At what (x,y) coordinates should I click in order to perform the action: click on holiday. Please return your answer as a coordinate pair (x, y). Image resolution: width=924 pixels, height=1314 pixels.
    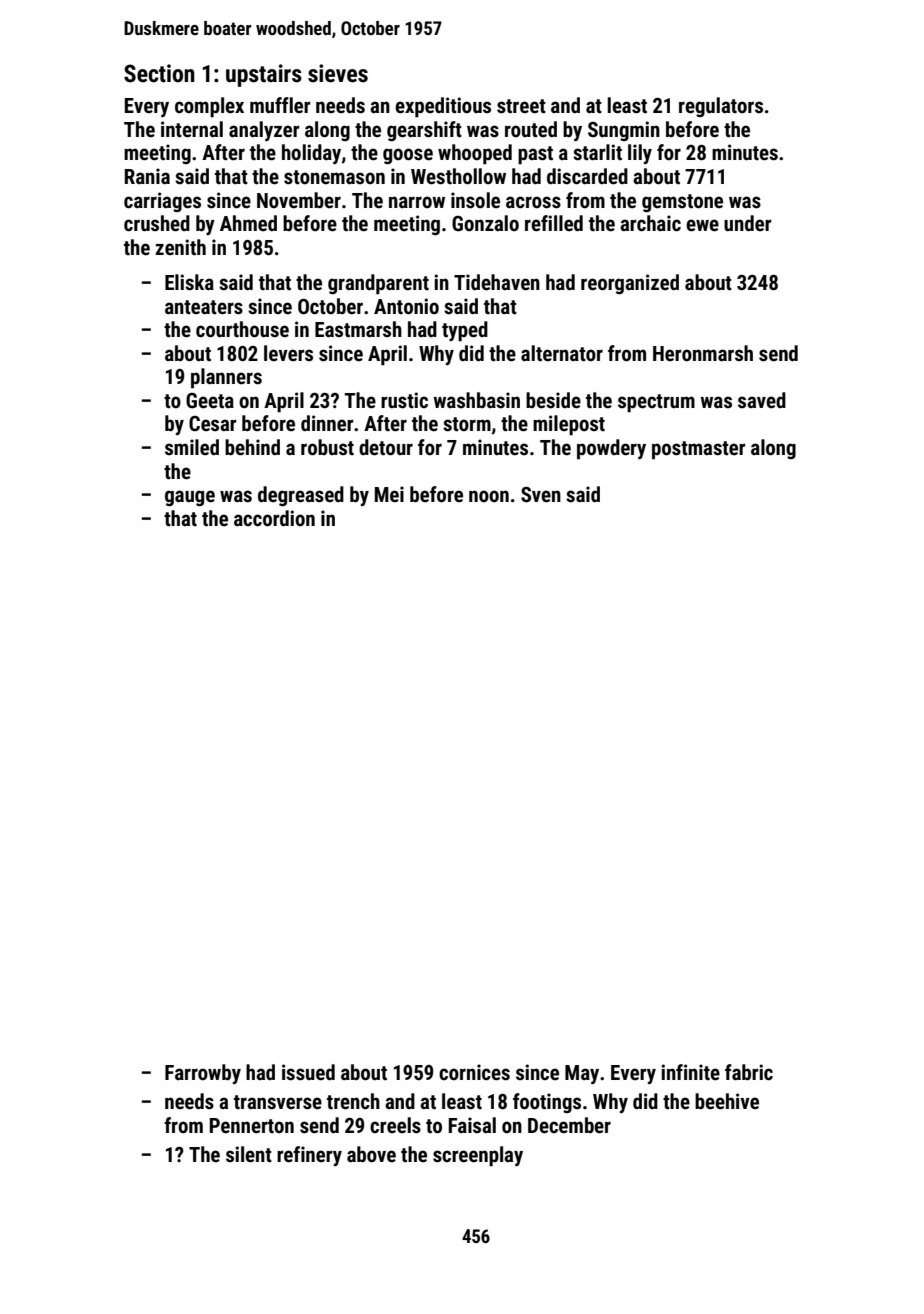
    Looking at the image, I should click on (311, 154).
